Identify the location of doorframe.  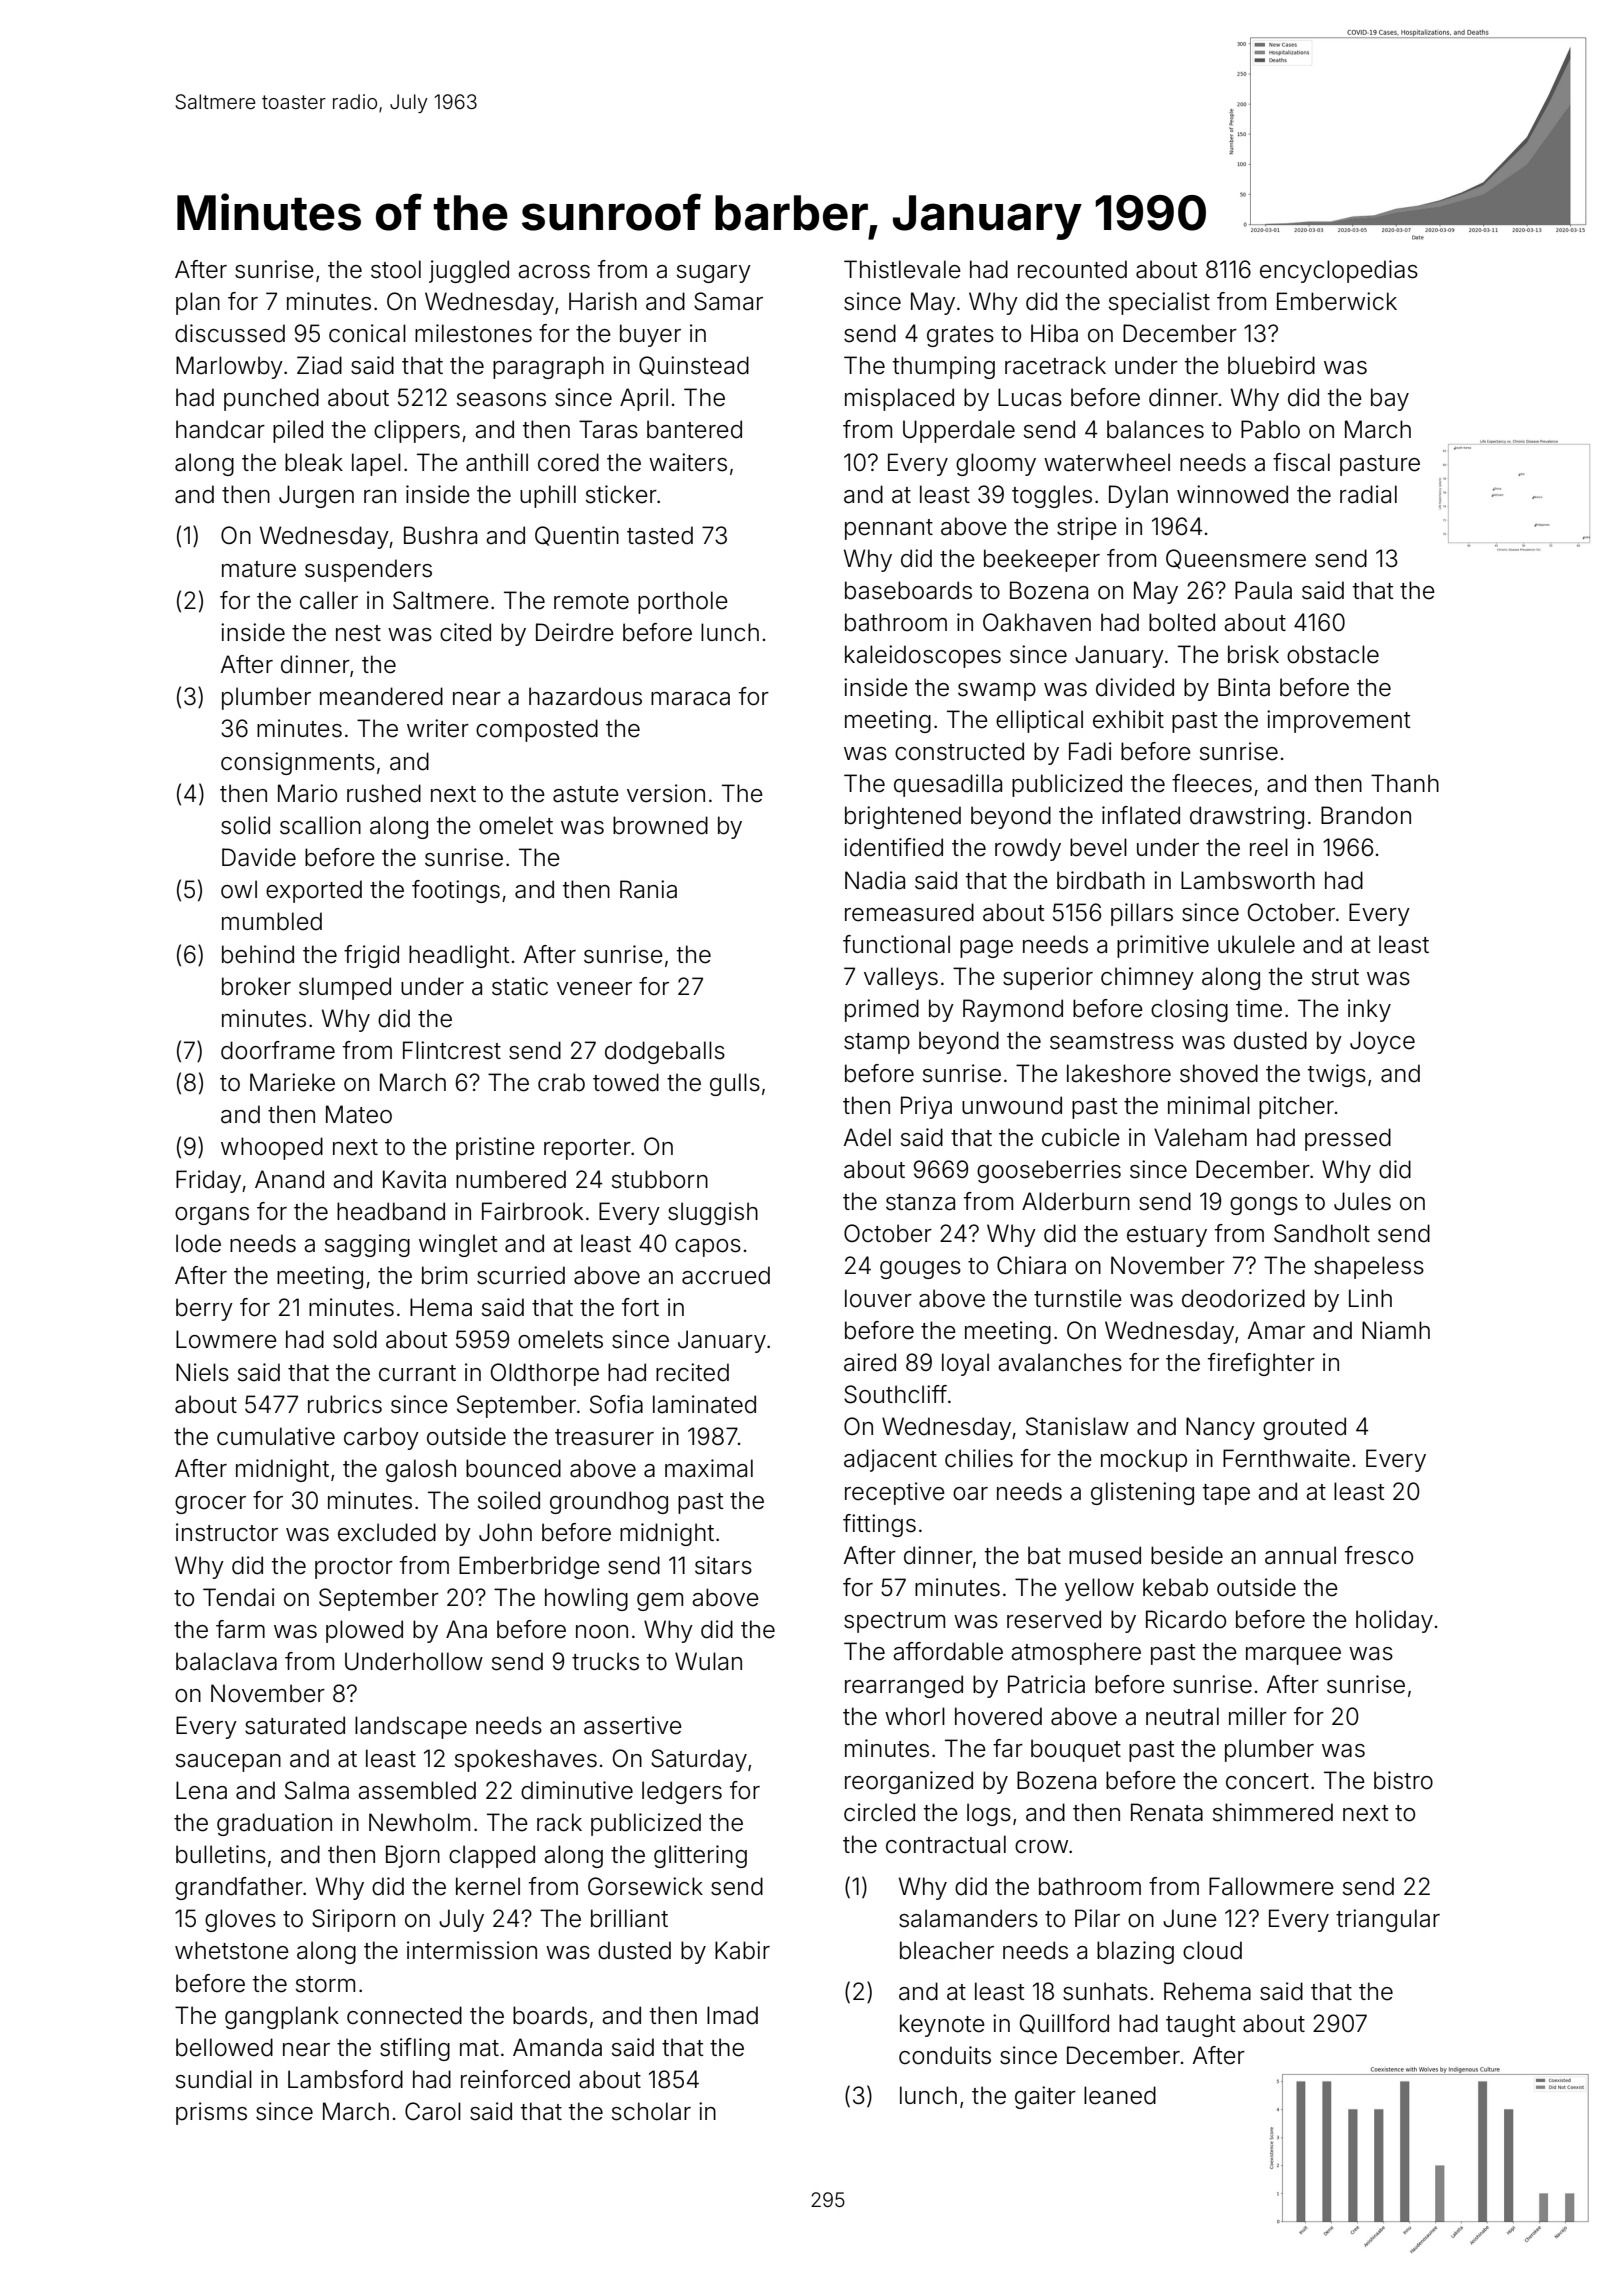
(278, 1050).
